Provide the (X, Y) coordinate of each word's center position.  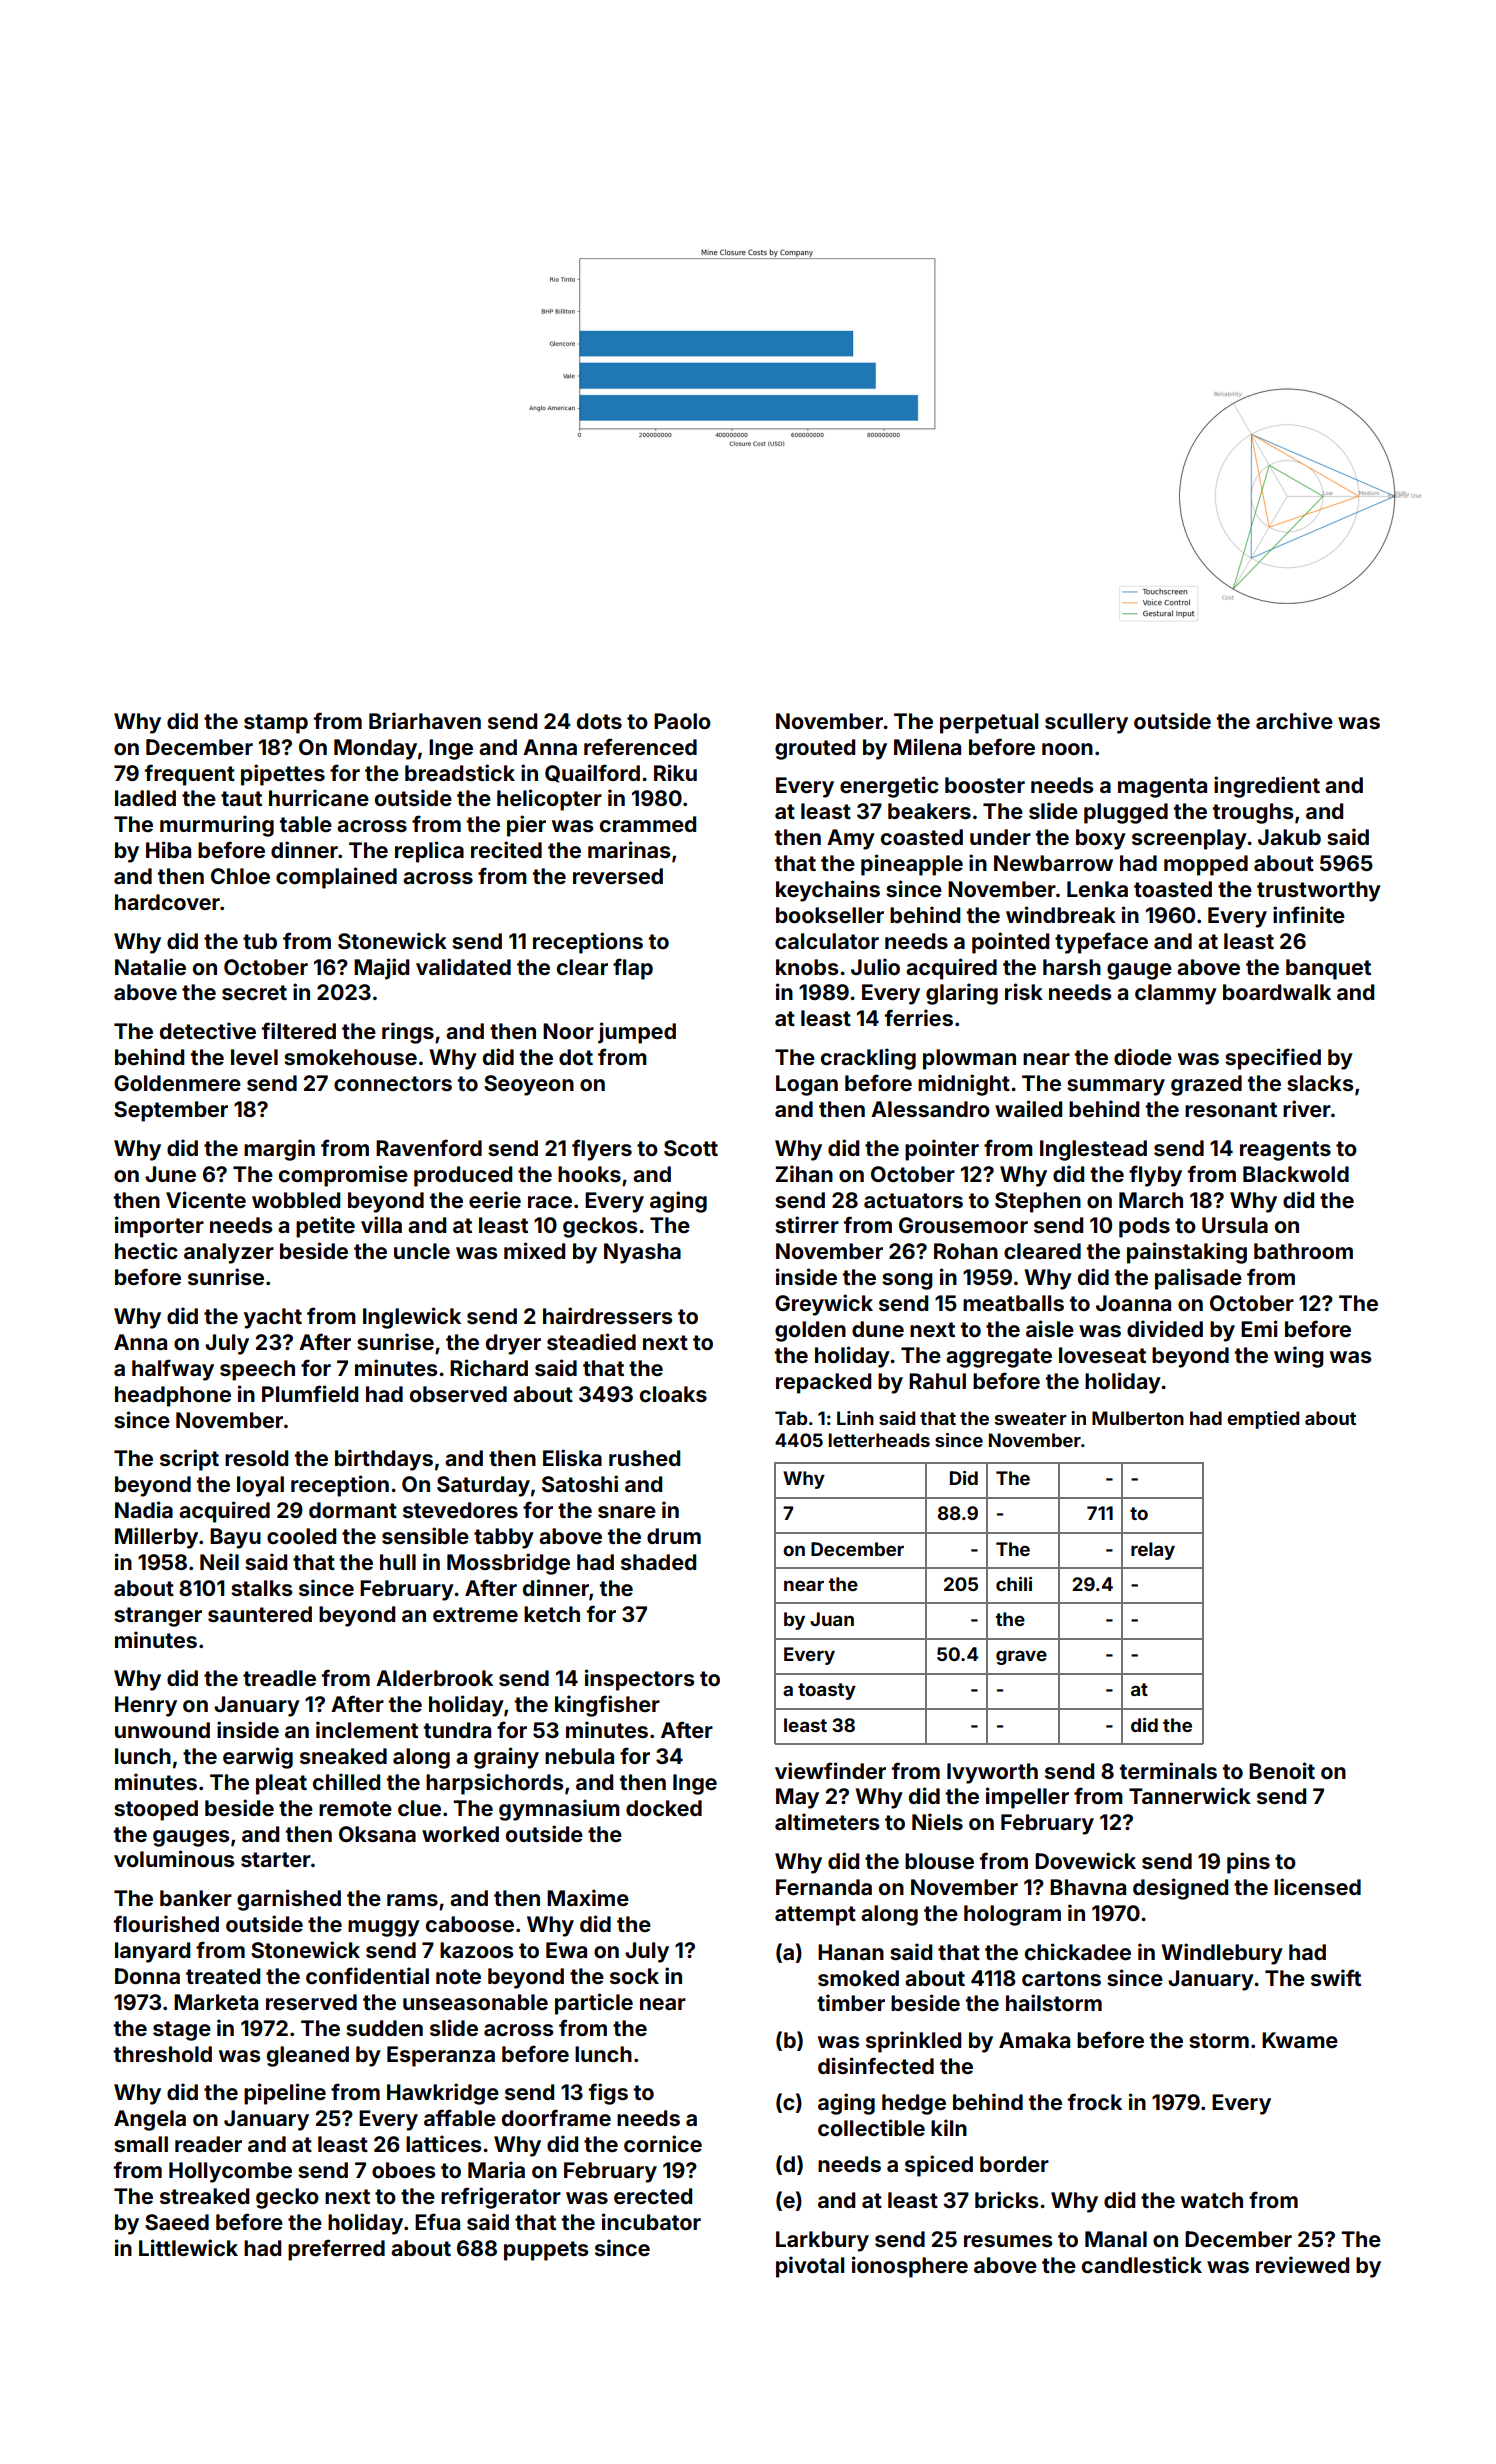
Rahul (937, 1381)
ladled (145, 798)
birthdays (384, 1460)
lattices (444, 2143)
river (1307, 1108)
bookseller (830, 915)
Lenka (1097, 889)
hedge (914, 2104)
